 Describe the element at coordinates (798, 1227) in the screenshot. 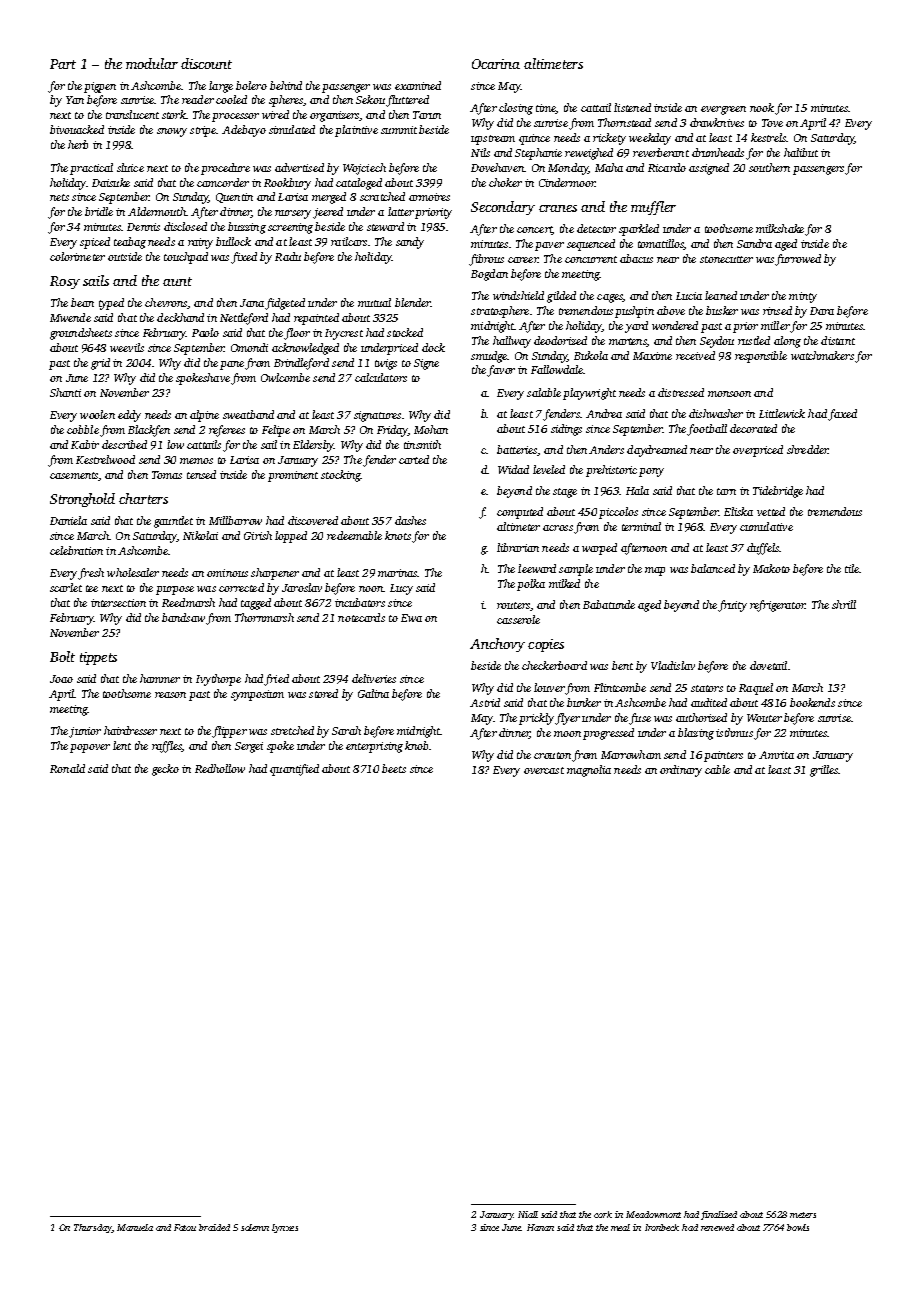

I see `bowls` at that location.
